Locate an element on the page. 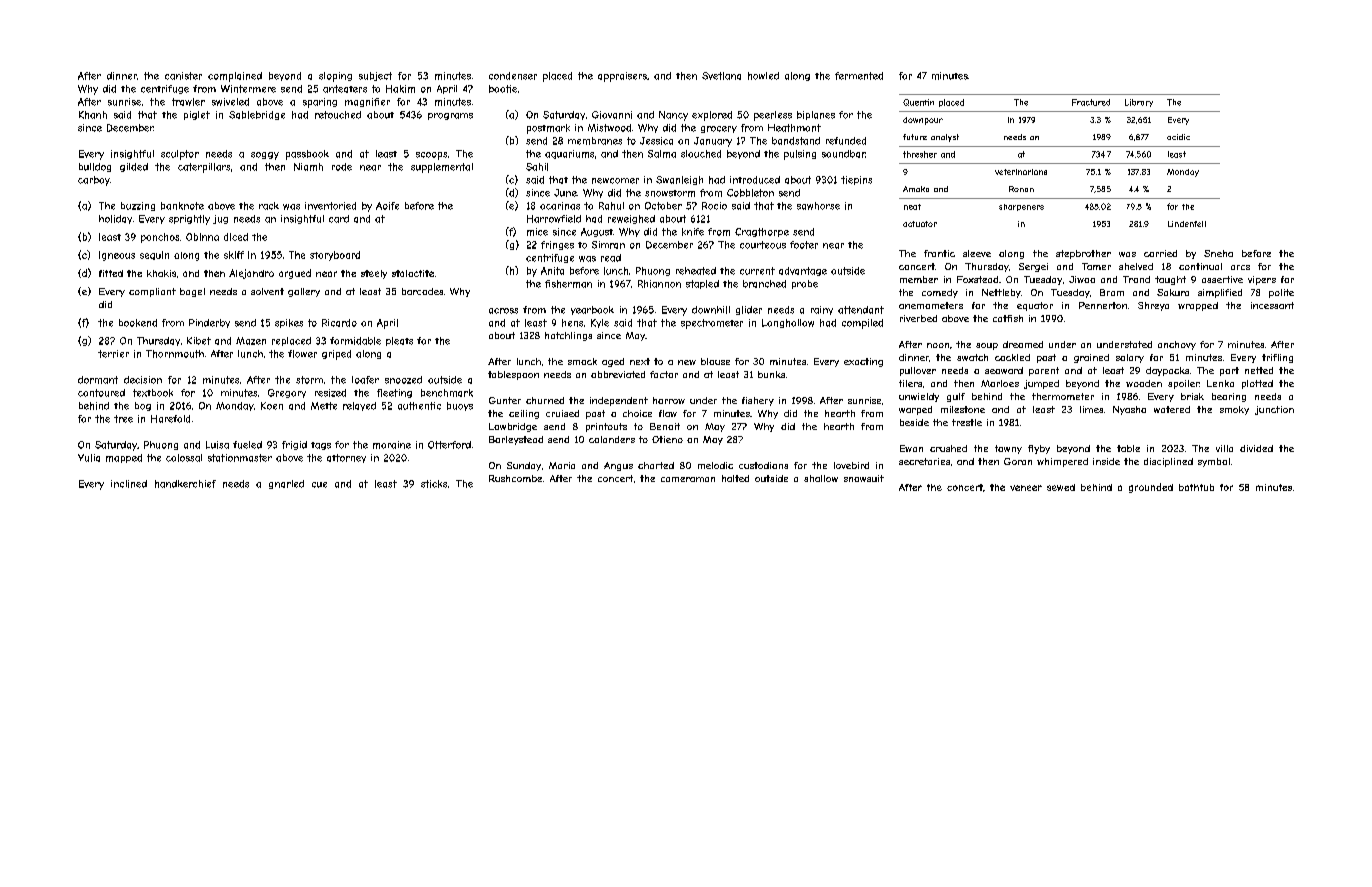  Barleystead is located at coordinates (516, 440).
